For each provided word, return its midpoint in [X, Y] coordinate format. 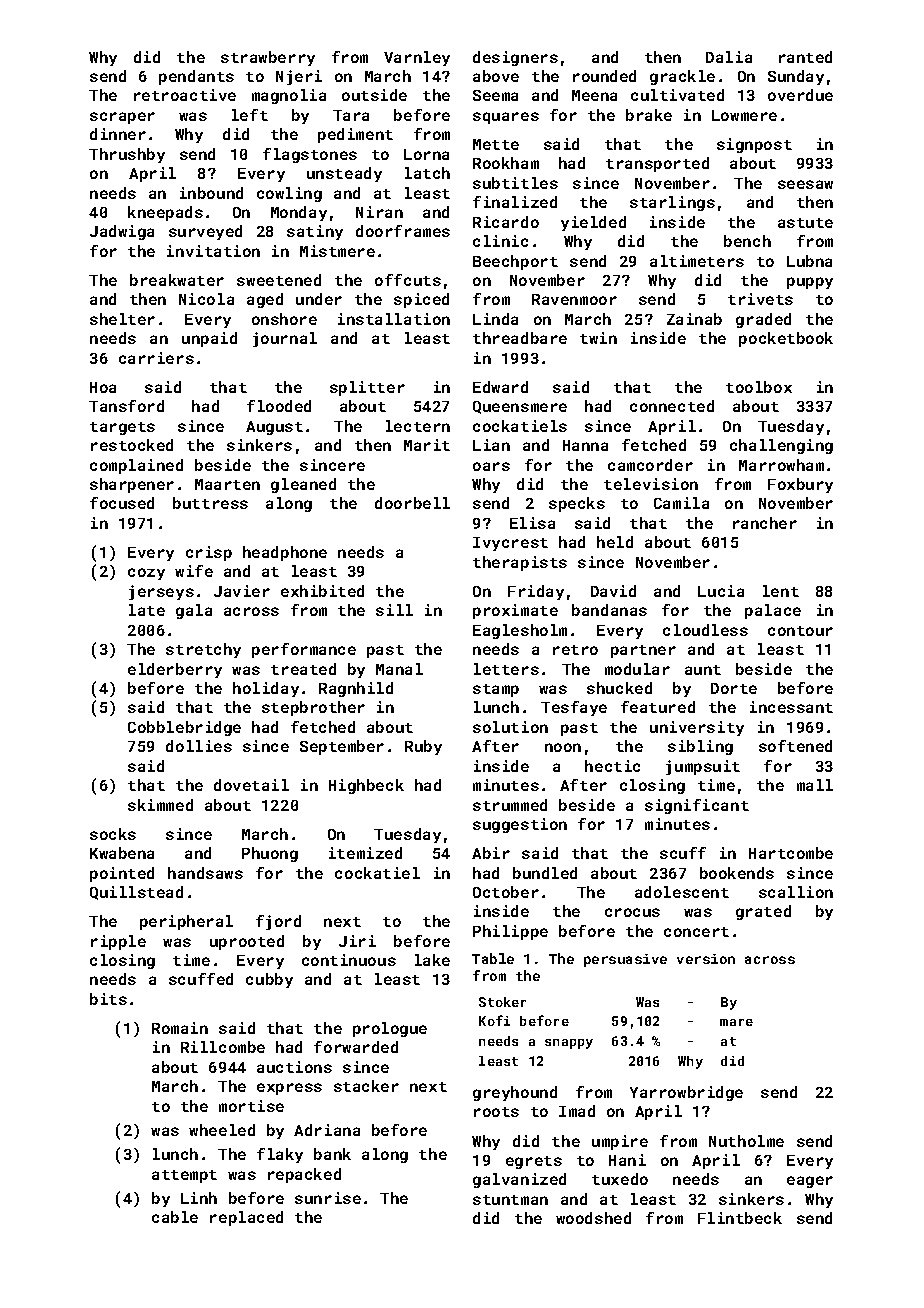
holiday [266, 689]
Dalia [729, 57]
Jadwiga [122, 232]
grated [763, 912]
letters [506, 669]
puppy [810, 283]
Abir [491, 853]
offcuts [408, 280]
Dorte [734, 688]
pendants [196, 77]
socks [113, 834]
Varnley [417, 58]
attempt [184, 1176]
